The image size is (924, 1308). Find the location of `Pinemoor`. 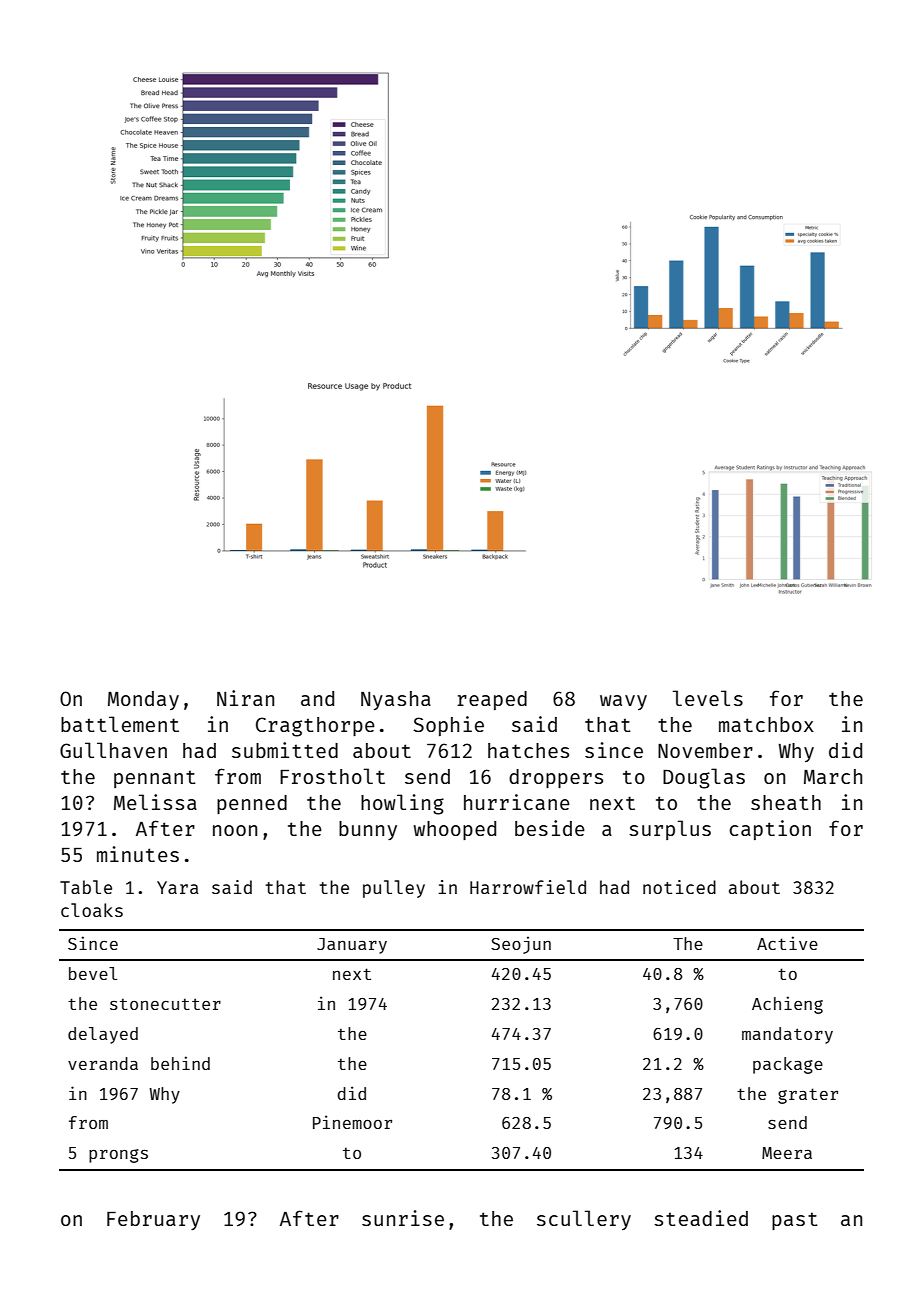

Pinemoor is located at coordinates (352, 1122).
